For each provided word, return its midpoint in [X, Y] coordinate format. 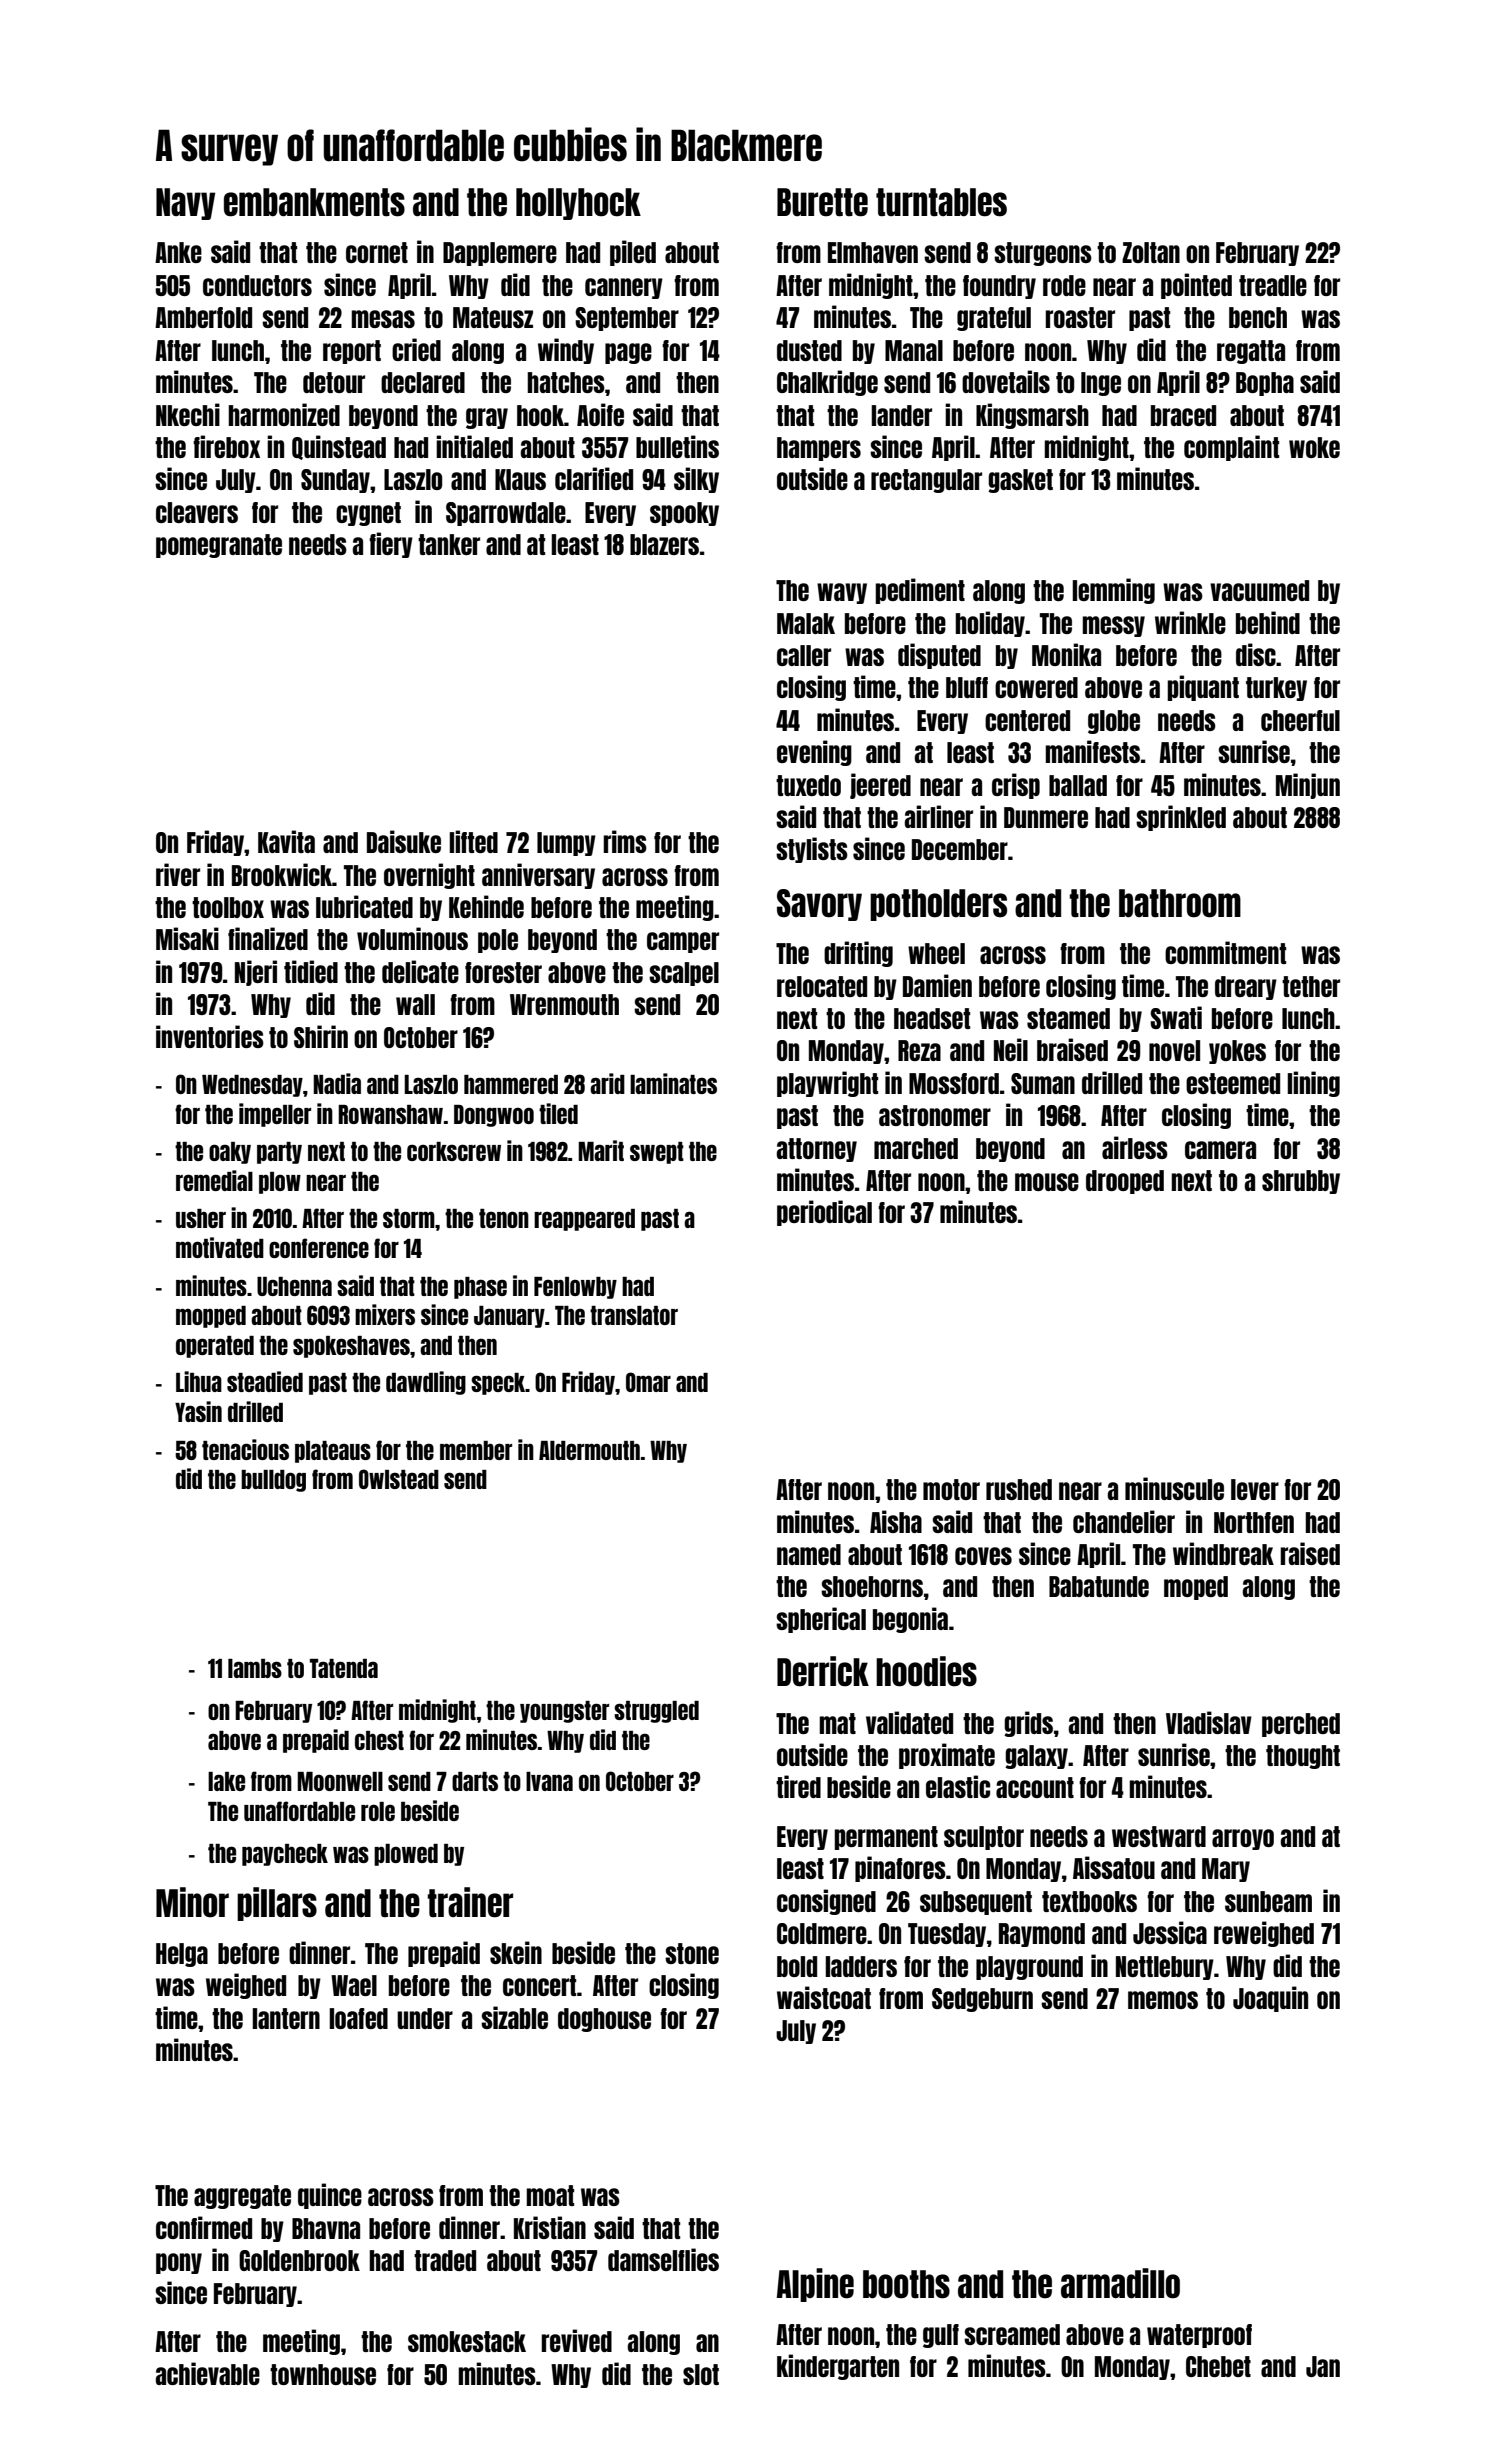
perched [1301, 1725]
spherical [821, 1620]
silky [696, 480]
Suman [1043, 1083]
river [178, 874]
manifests [1092, 751]
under [425, 2018]
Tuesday [947, 1935]
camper [683, 942]
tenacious [245, 1449]
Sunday [335, 481]
